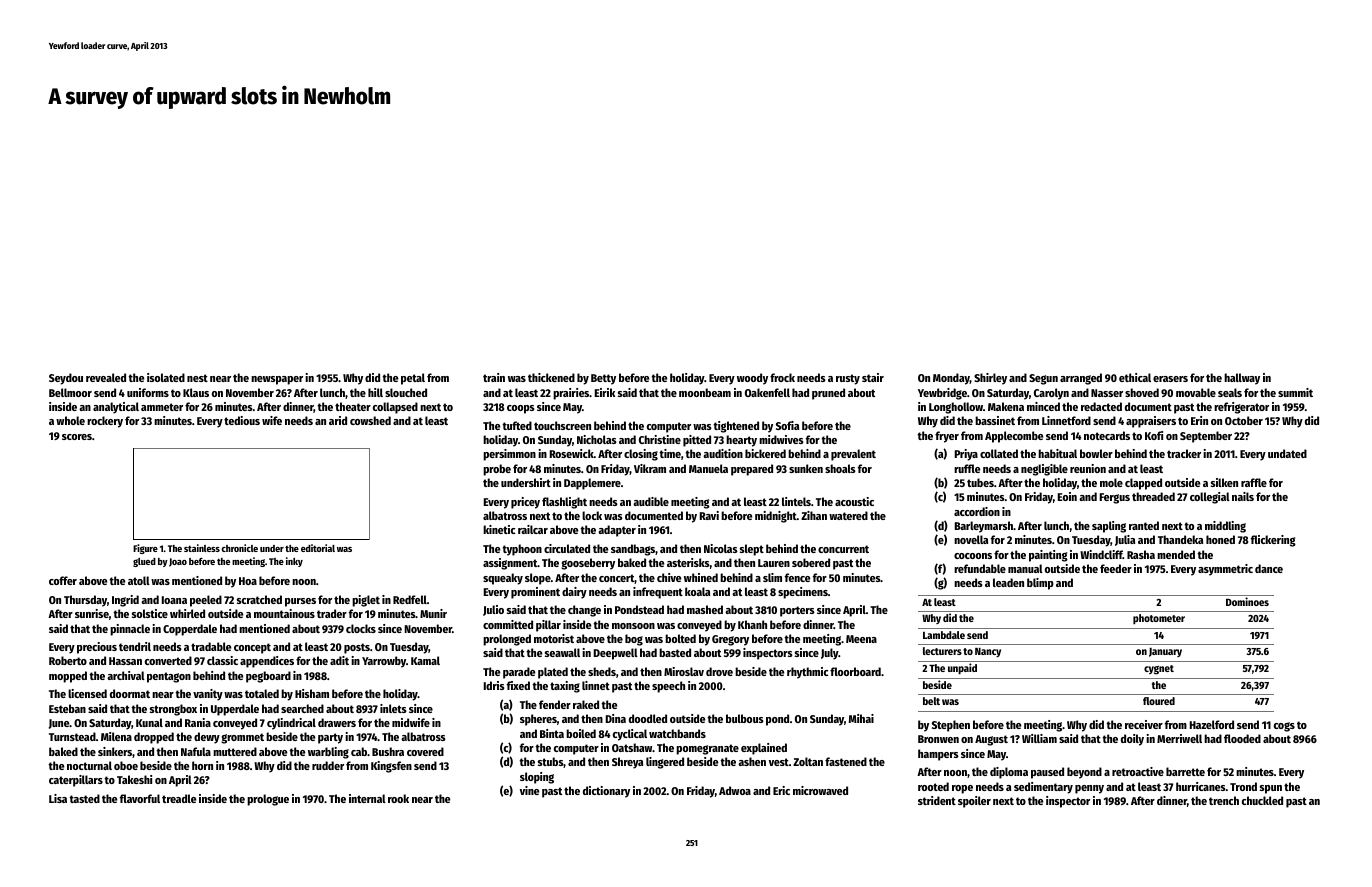  Describe the element at coordinates (767, 392) in the screenshot. I see `Oakenfell` at that location.
